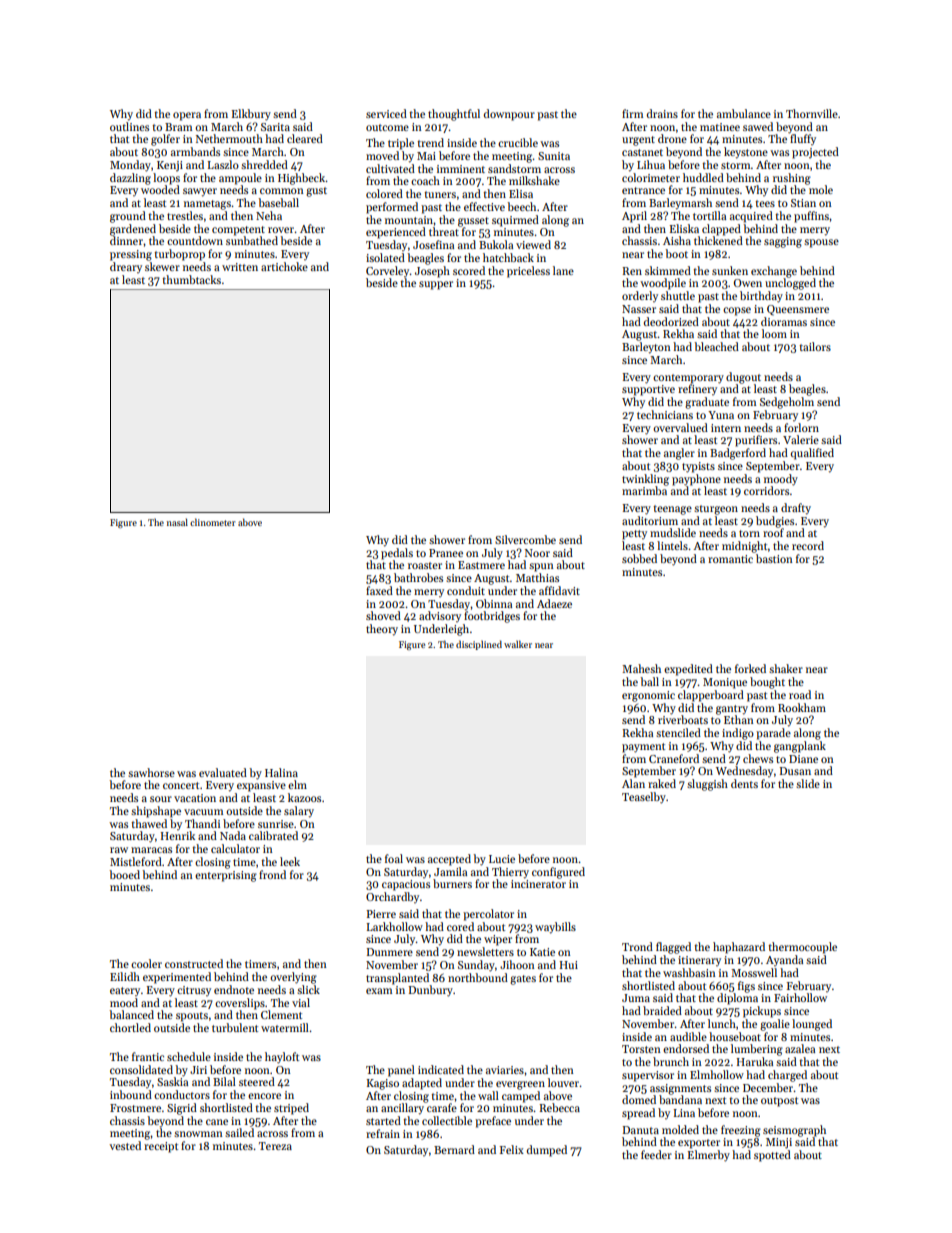 This image has width=952, height=1233. Describe the element at coordinates (812, 454) in the image. I see `qualified` at that location.
